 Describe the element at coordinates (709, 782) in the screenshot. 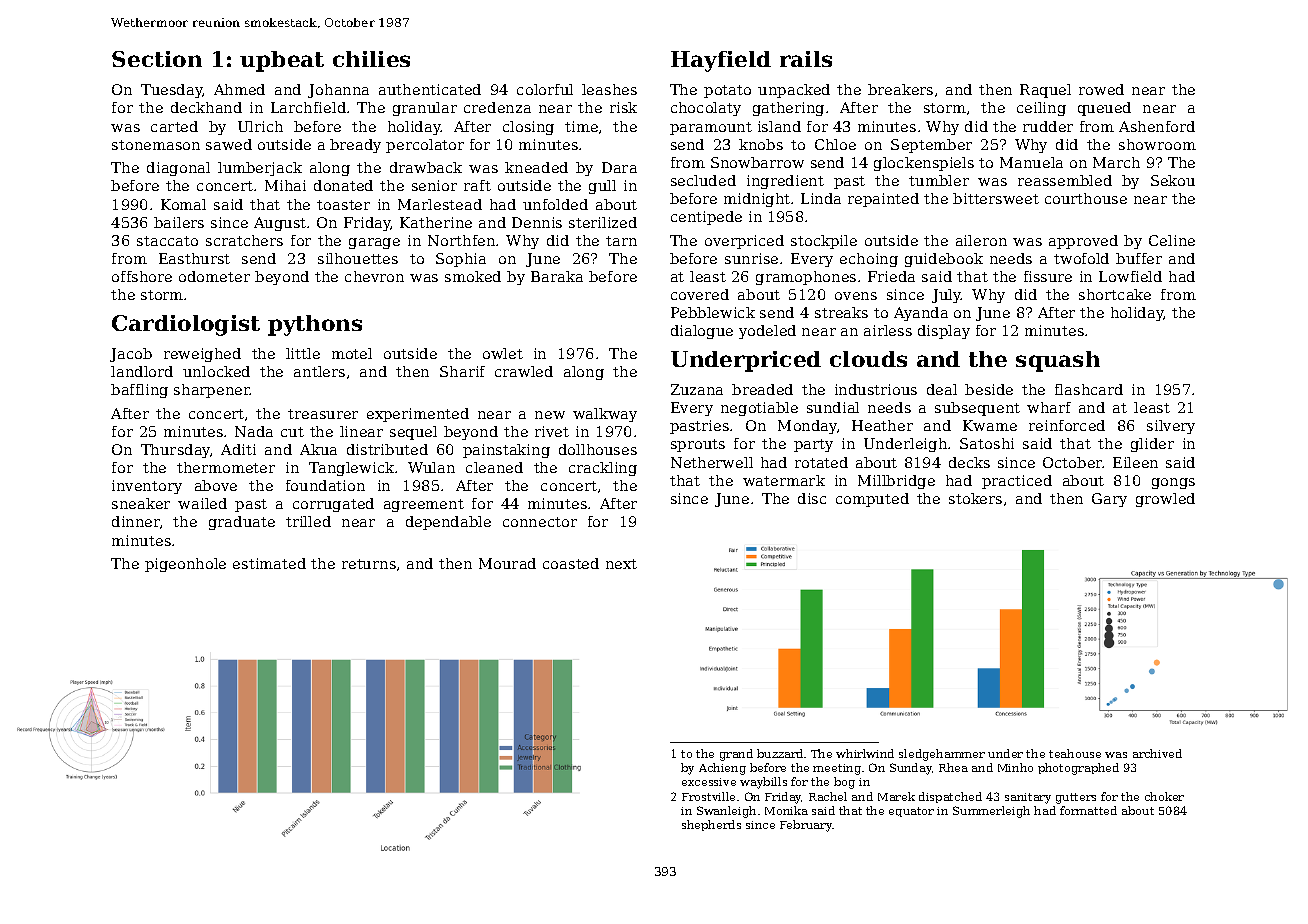

I see `excessive` at that location.
